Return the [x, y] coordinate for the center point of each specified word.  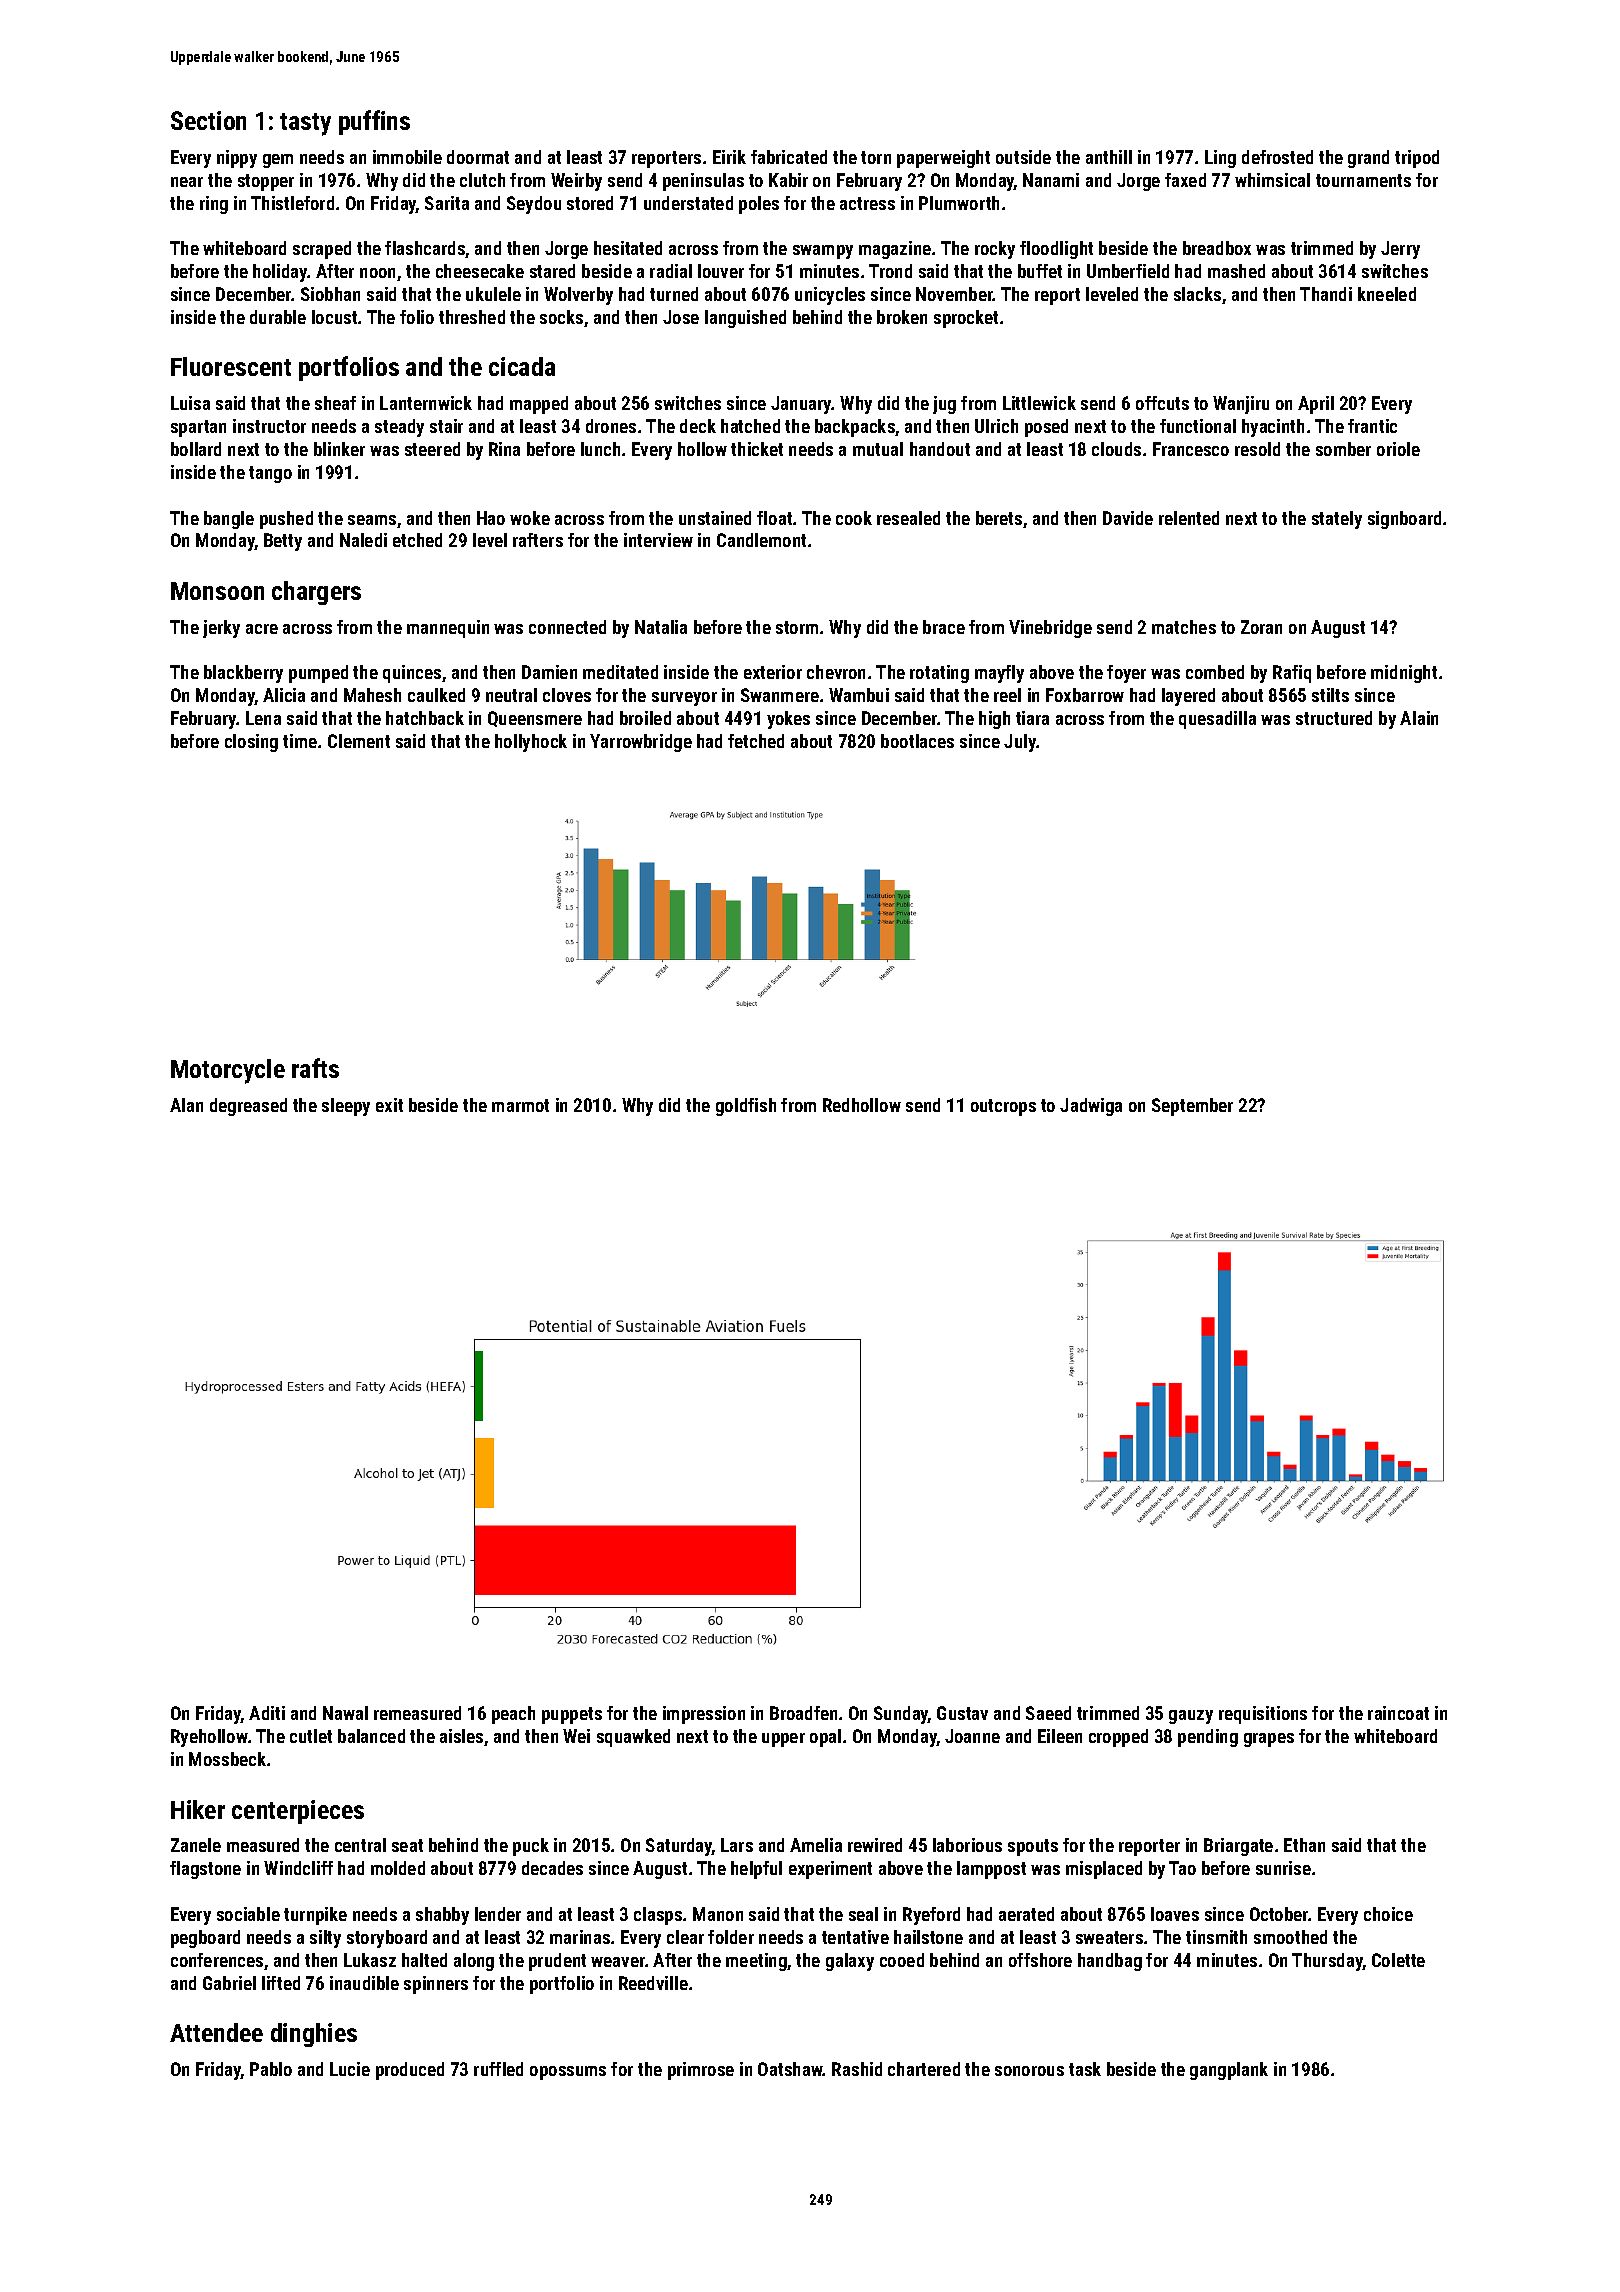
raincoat [1398, 1713]
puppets [572, 1715]
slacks [1197, 294]
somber [1343, 449]
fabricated [789, 157]
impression [704, 1715]
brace [944, 627]
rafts [315, 1068]
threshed [472, 317]
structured [1334, 718]
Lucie [350, 2069]
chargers [316, 593]
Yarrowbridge [641, 743]
